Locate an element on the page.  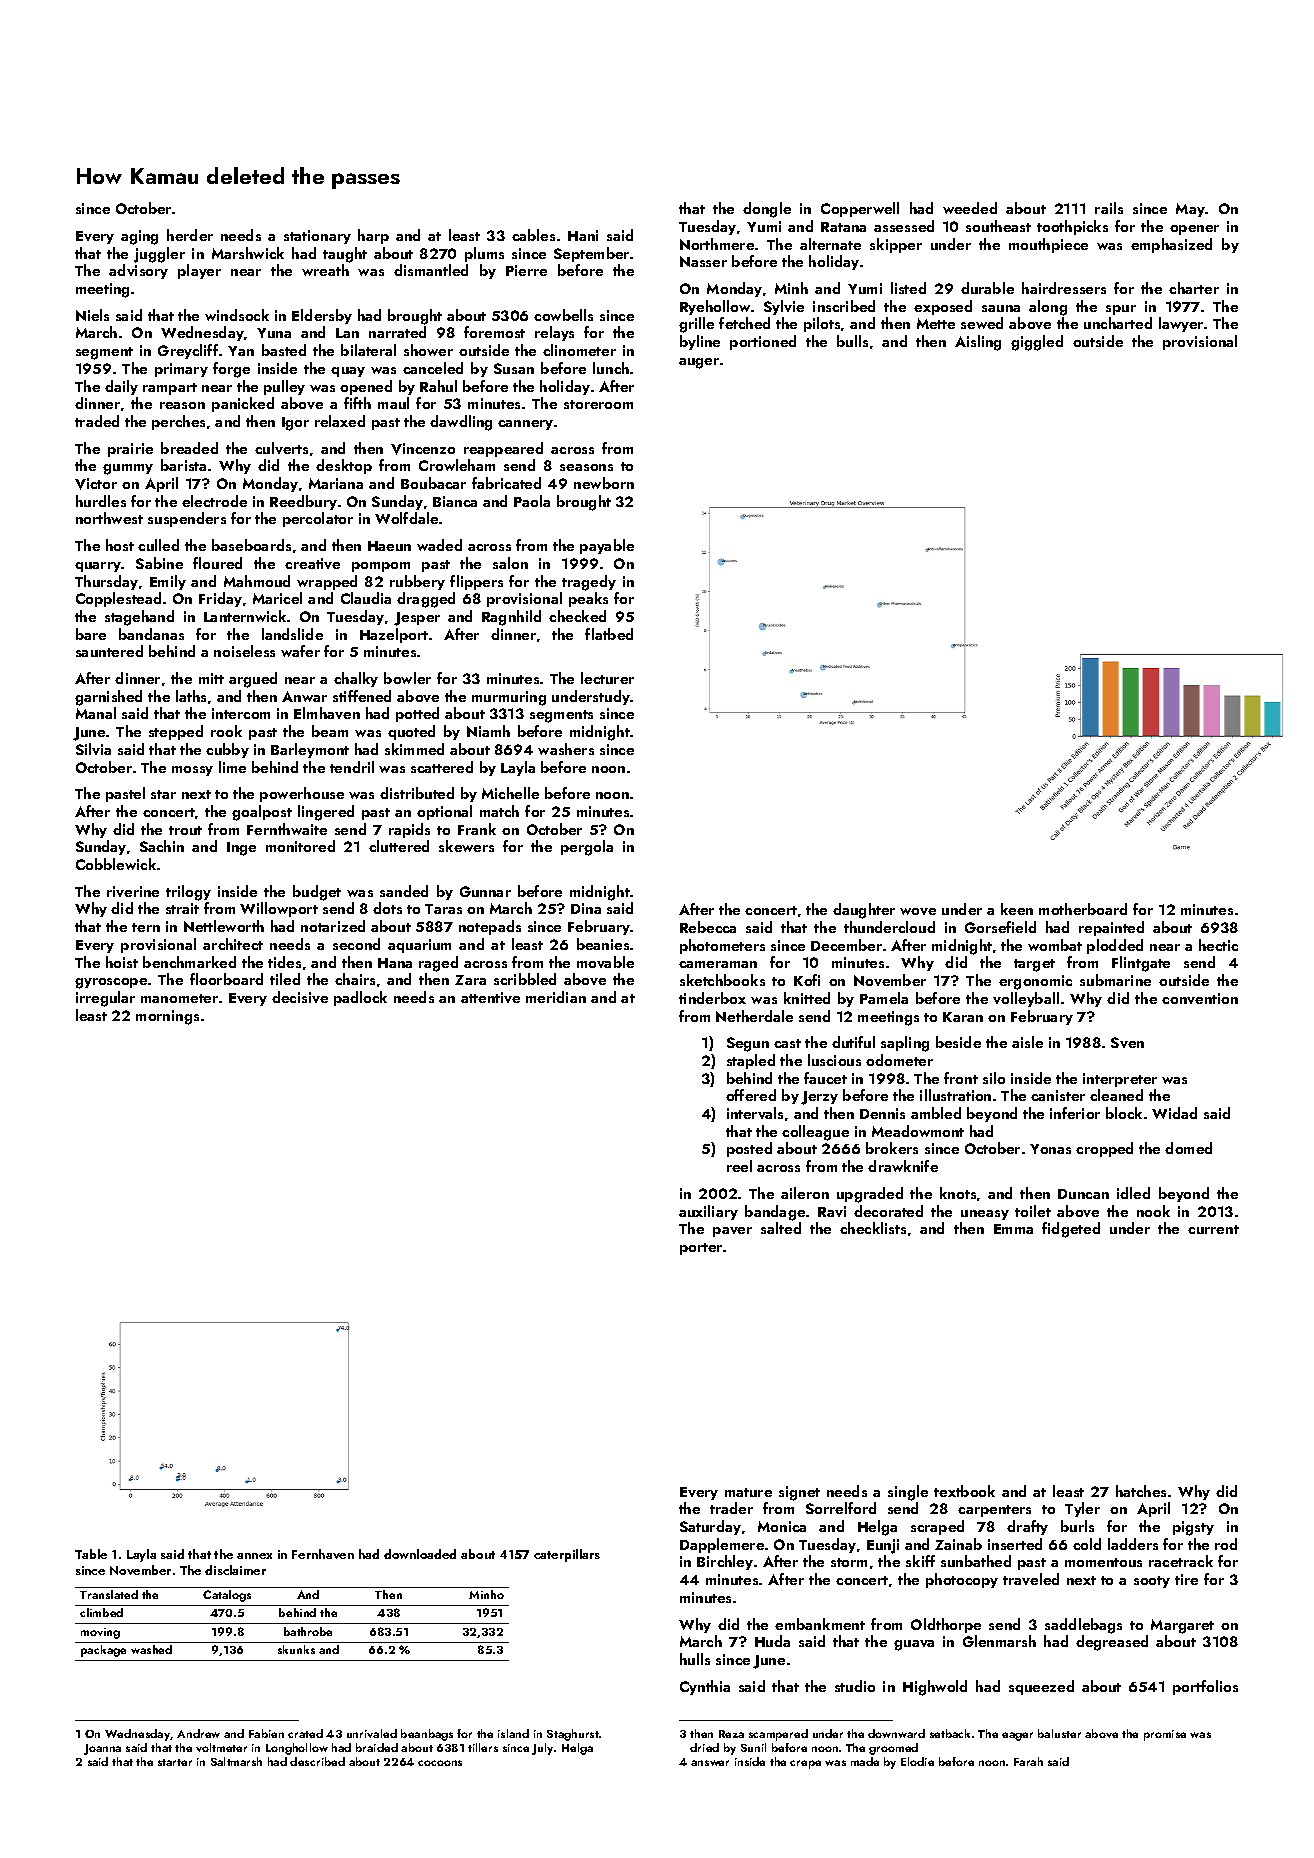
lecturer is located at coordinates (607, 678).
